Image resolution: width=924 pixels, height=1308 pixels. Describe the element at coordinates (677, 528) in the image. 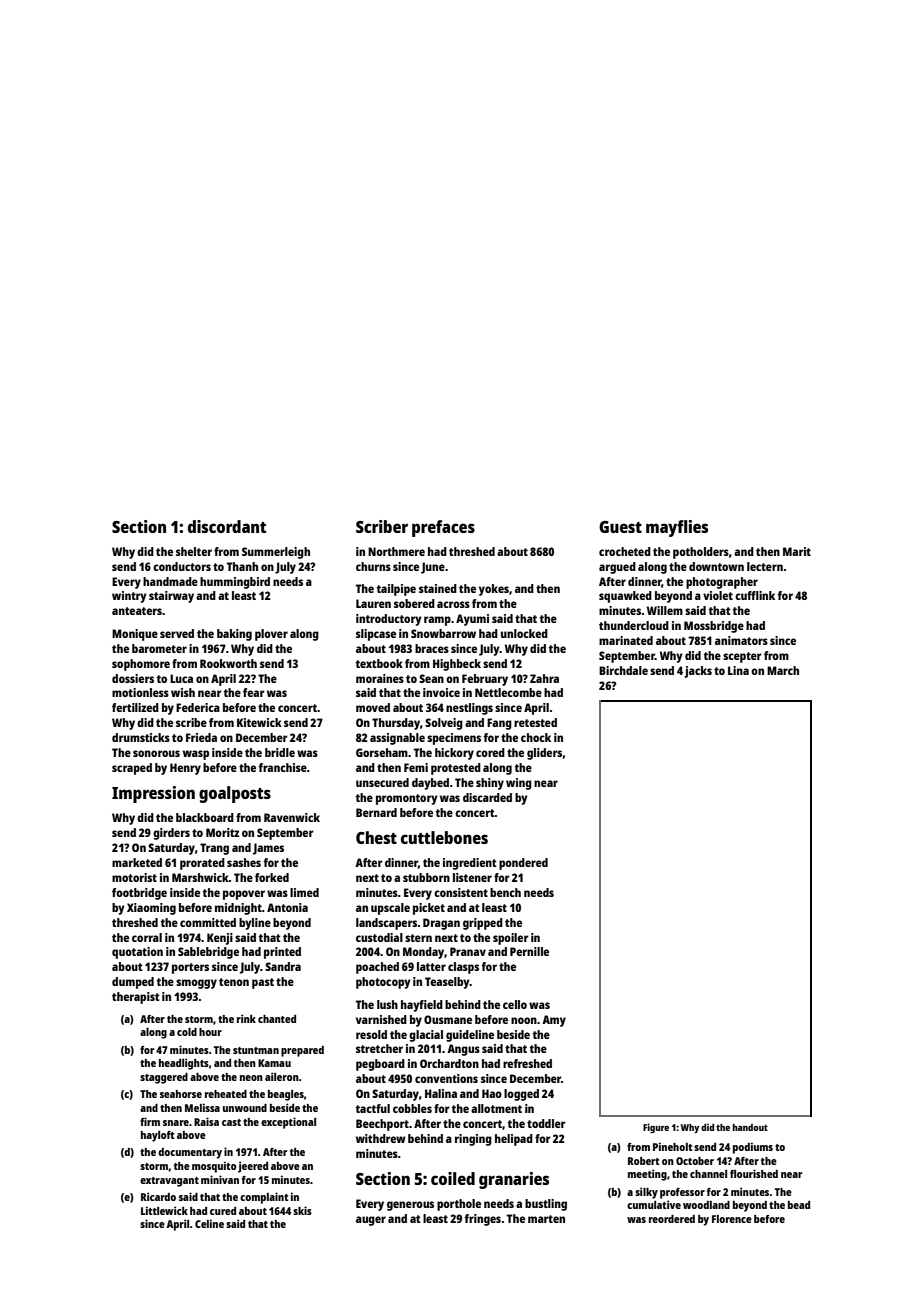

I see `mayflies` at that location.
